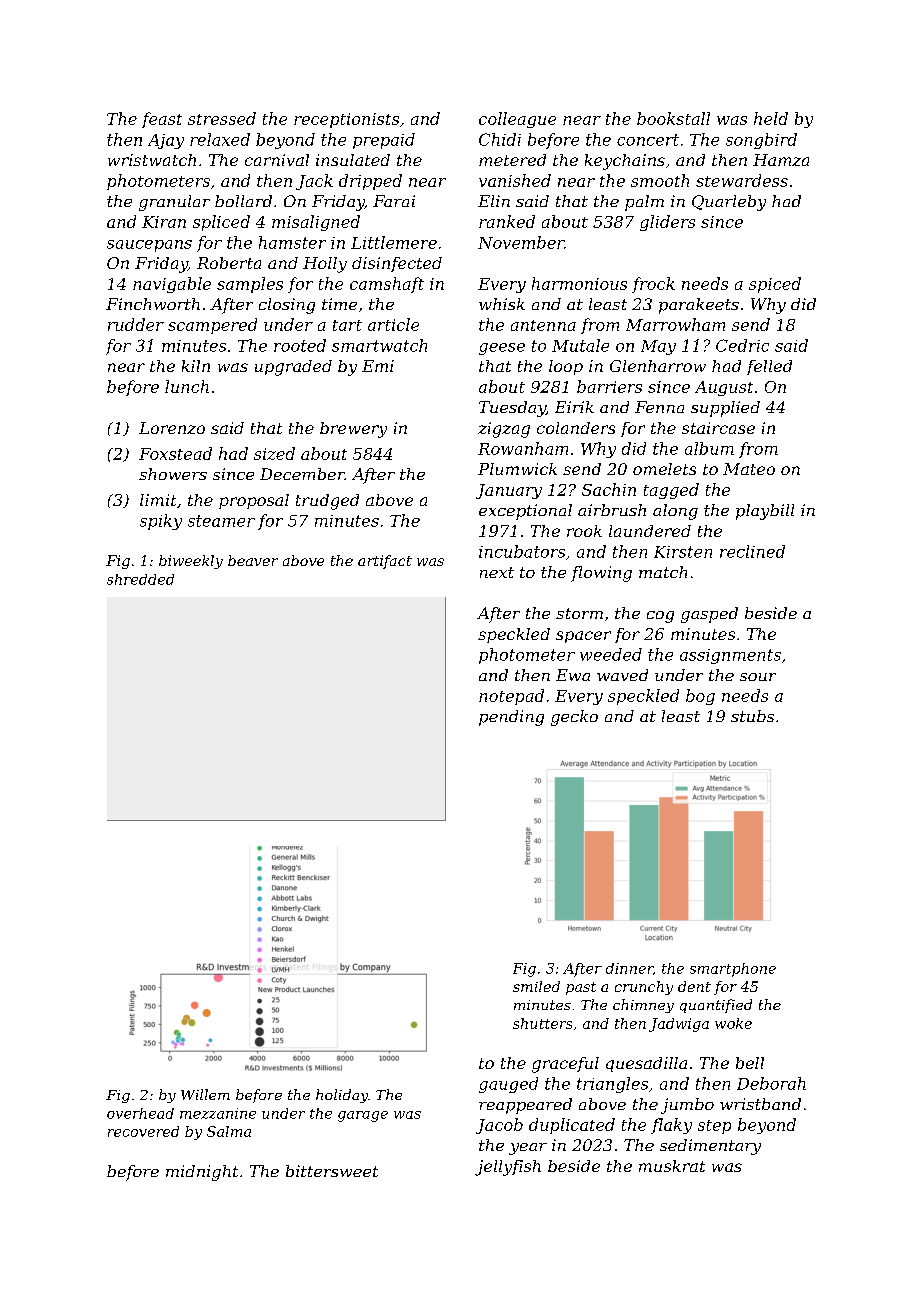 This screenshot has width=924, height=1314. I want to click on antenna, so click(543, 325).
